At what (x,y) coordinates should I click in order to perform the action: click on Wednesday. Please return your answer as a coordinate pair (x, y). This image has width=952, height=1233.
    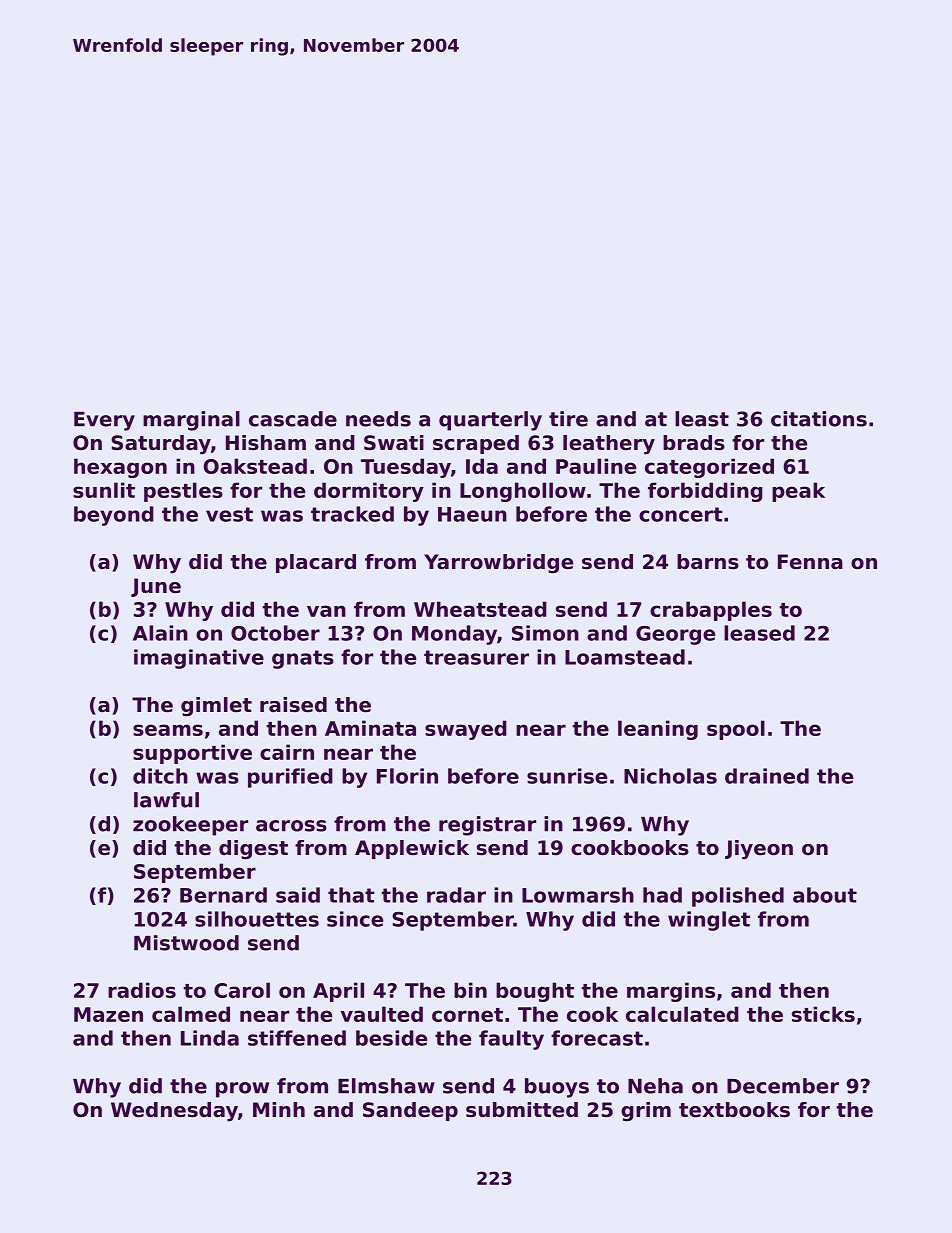
    Looking at the image, I should click on (174, 1112).
